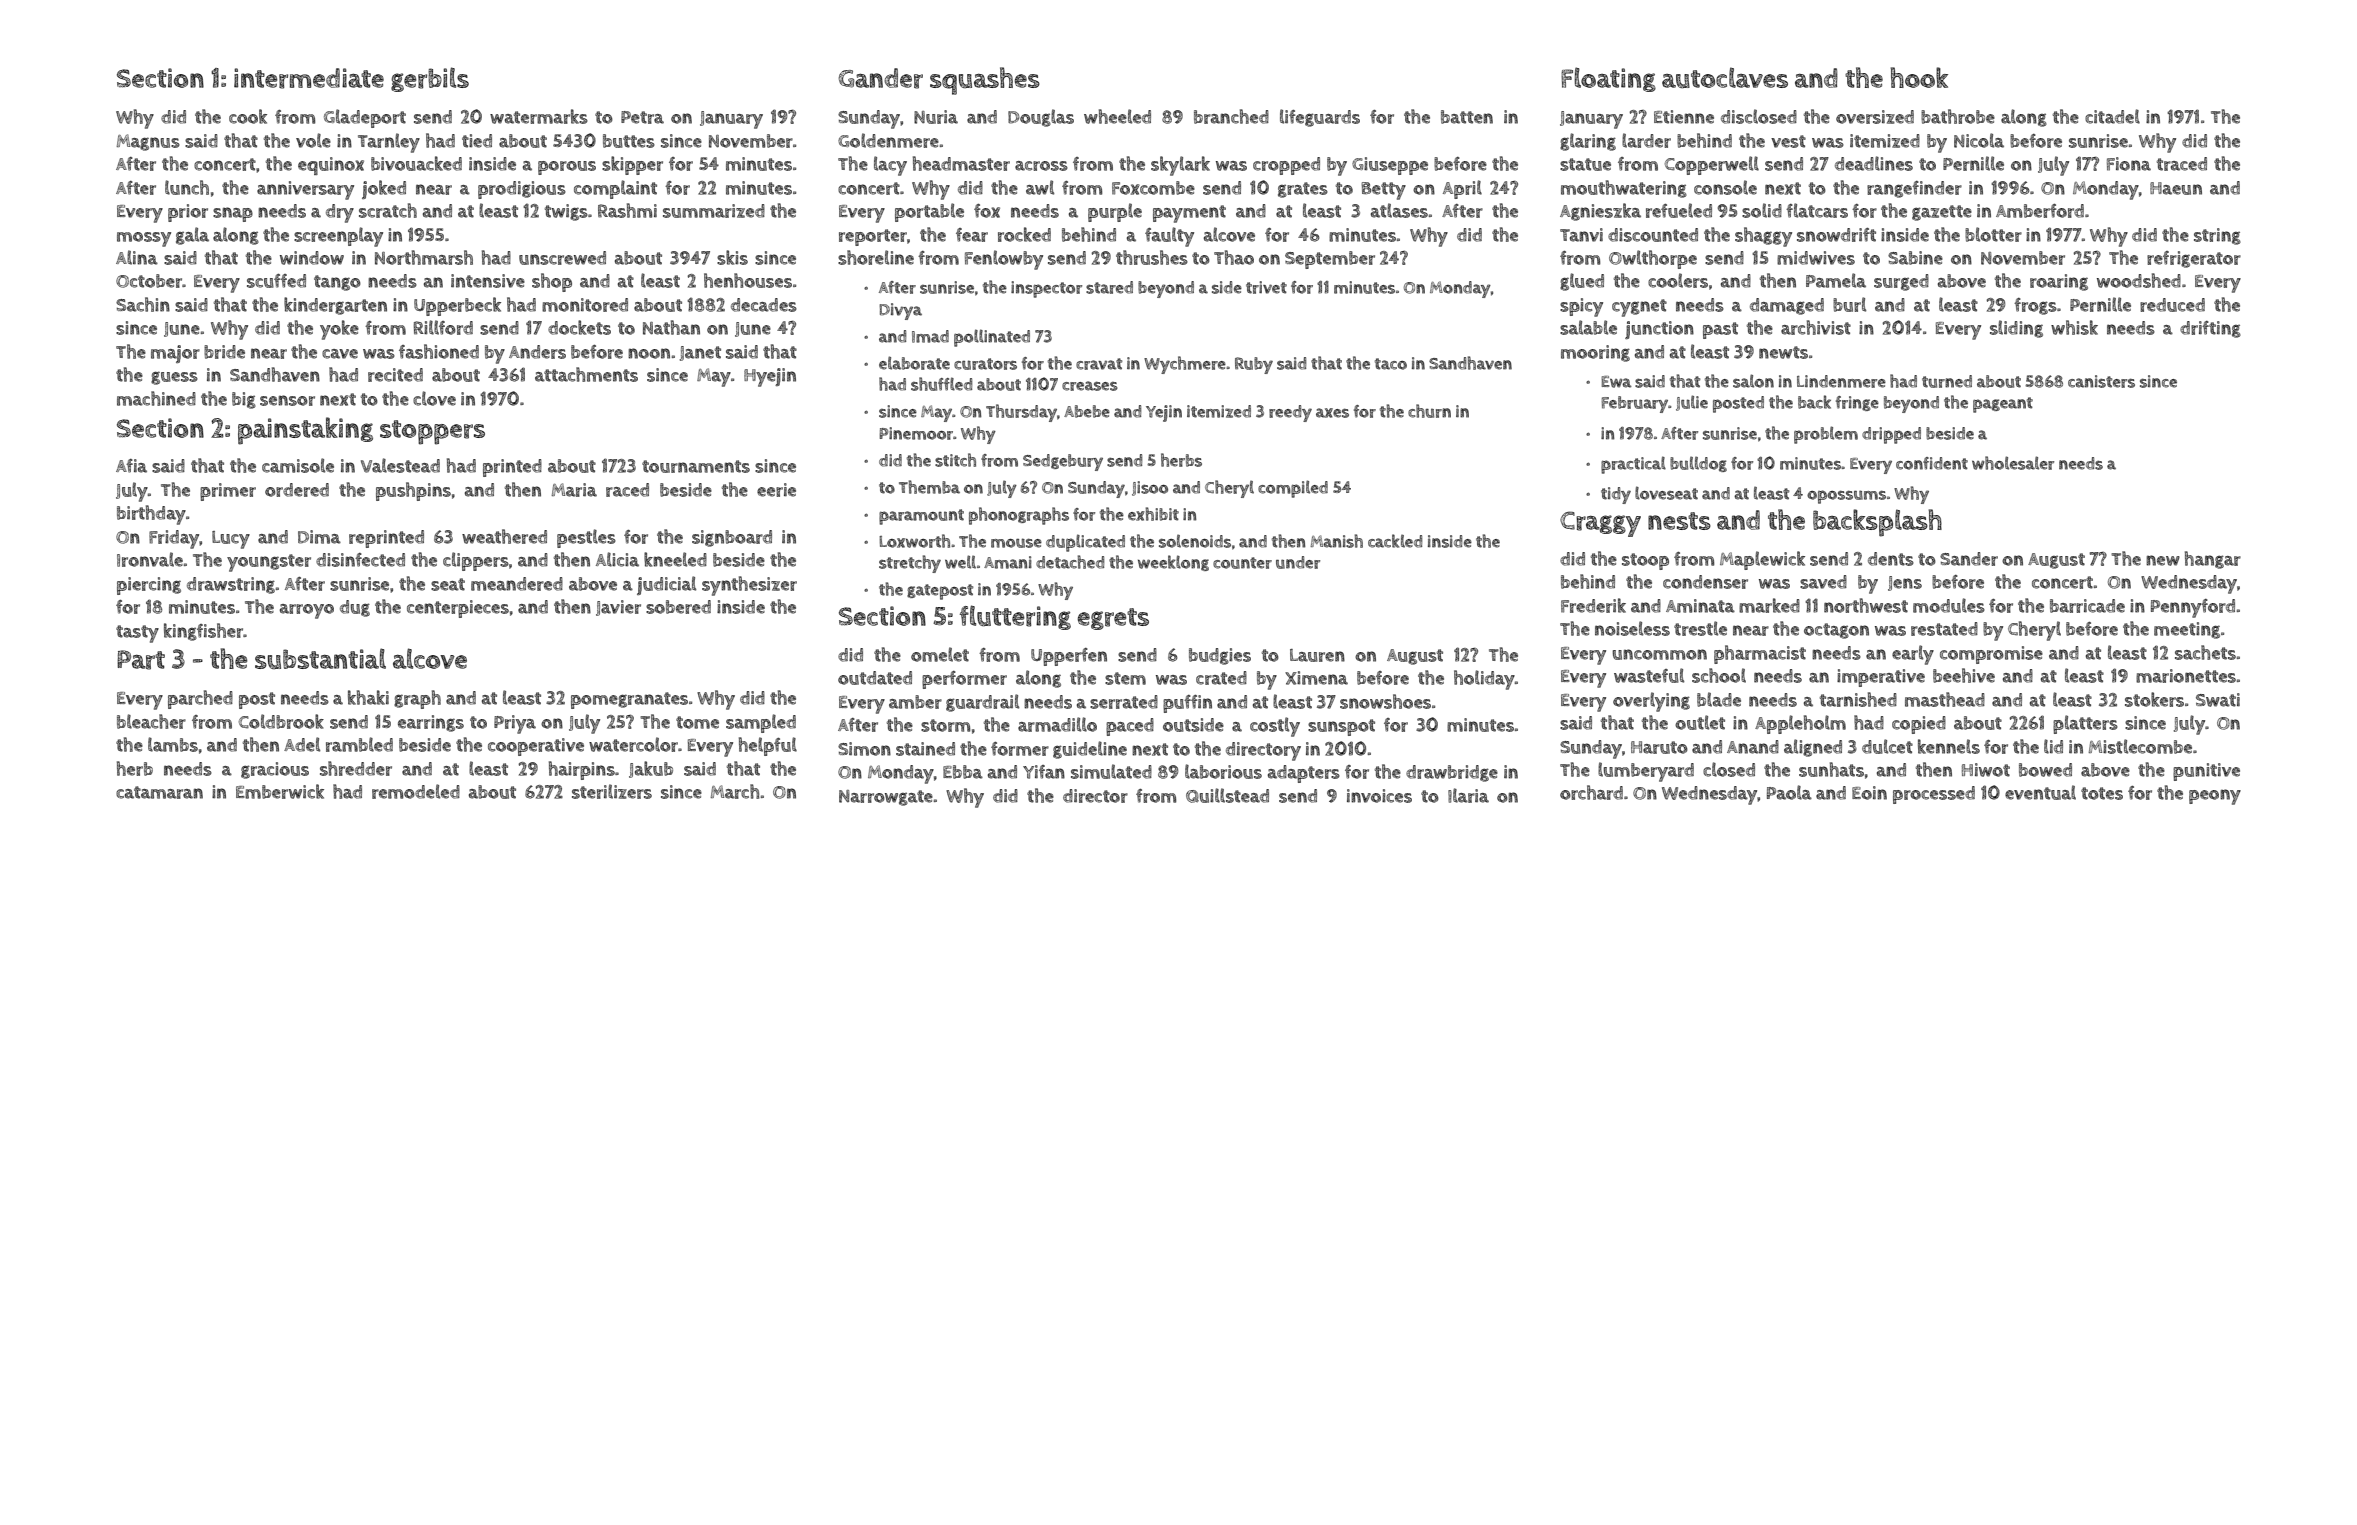 This image has width=2357, height=1525. Describe the element at coordinates (1979, 140) in the image. I see `Nicola` at that location.
